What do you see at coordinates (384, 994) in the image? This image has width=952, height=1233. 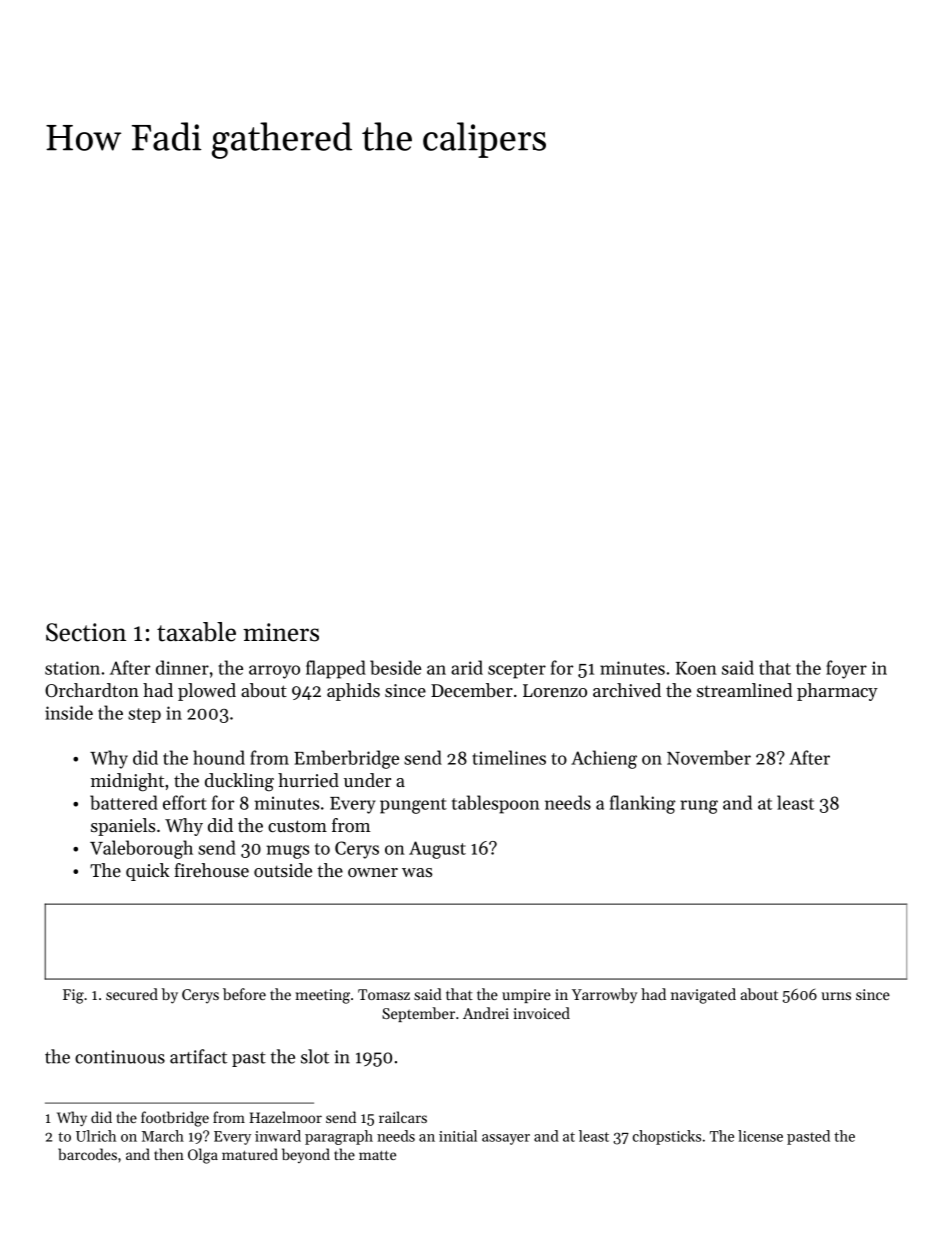 I see `Tomasz` at bounding box center [384, 994].
